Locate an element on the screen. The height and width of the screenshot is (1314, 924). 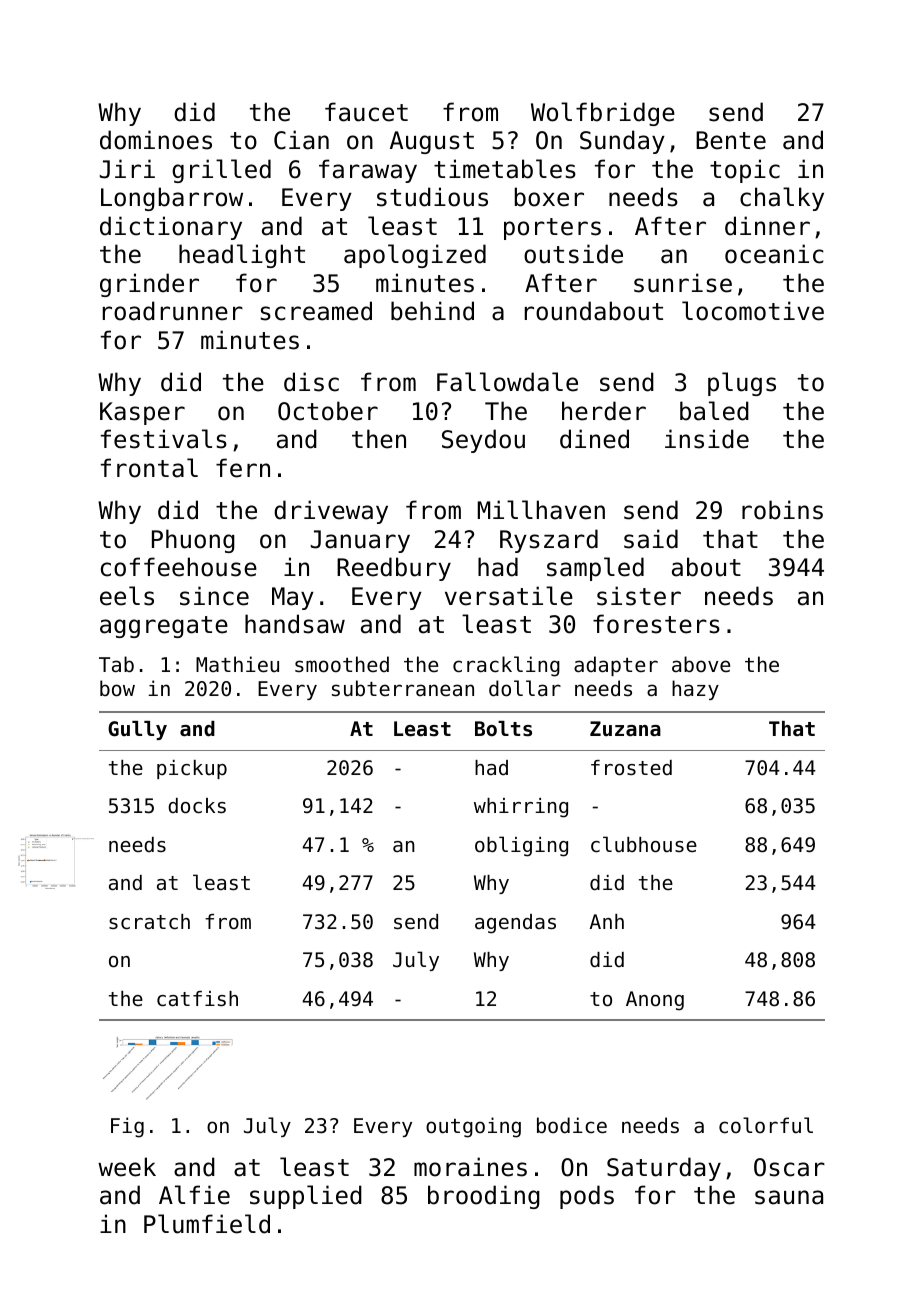
Mathieu is located at coordinates (237, 664).
